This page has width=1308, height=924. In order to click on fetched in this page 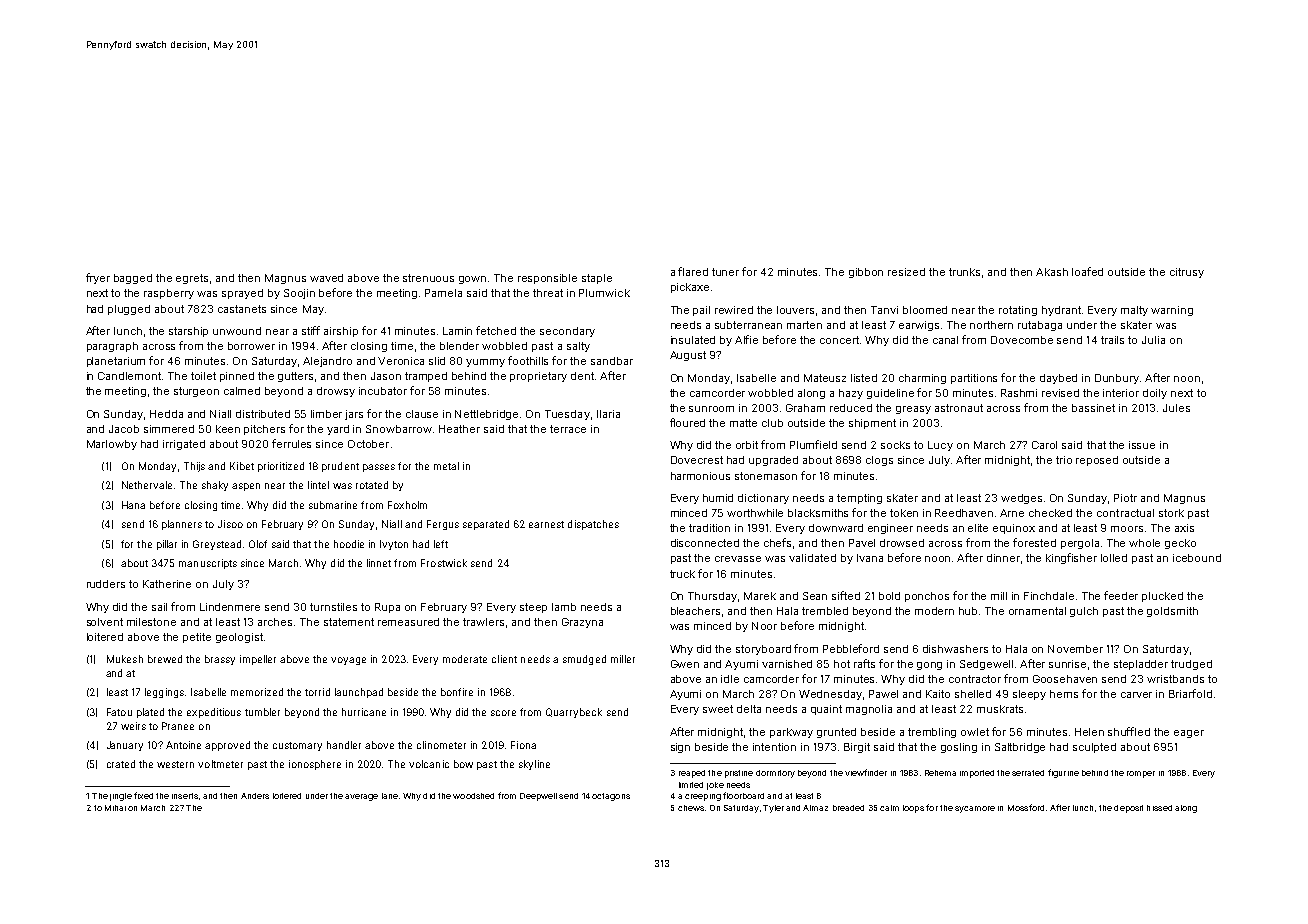, I will do `click(496, 330)`.
